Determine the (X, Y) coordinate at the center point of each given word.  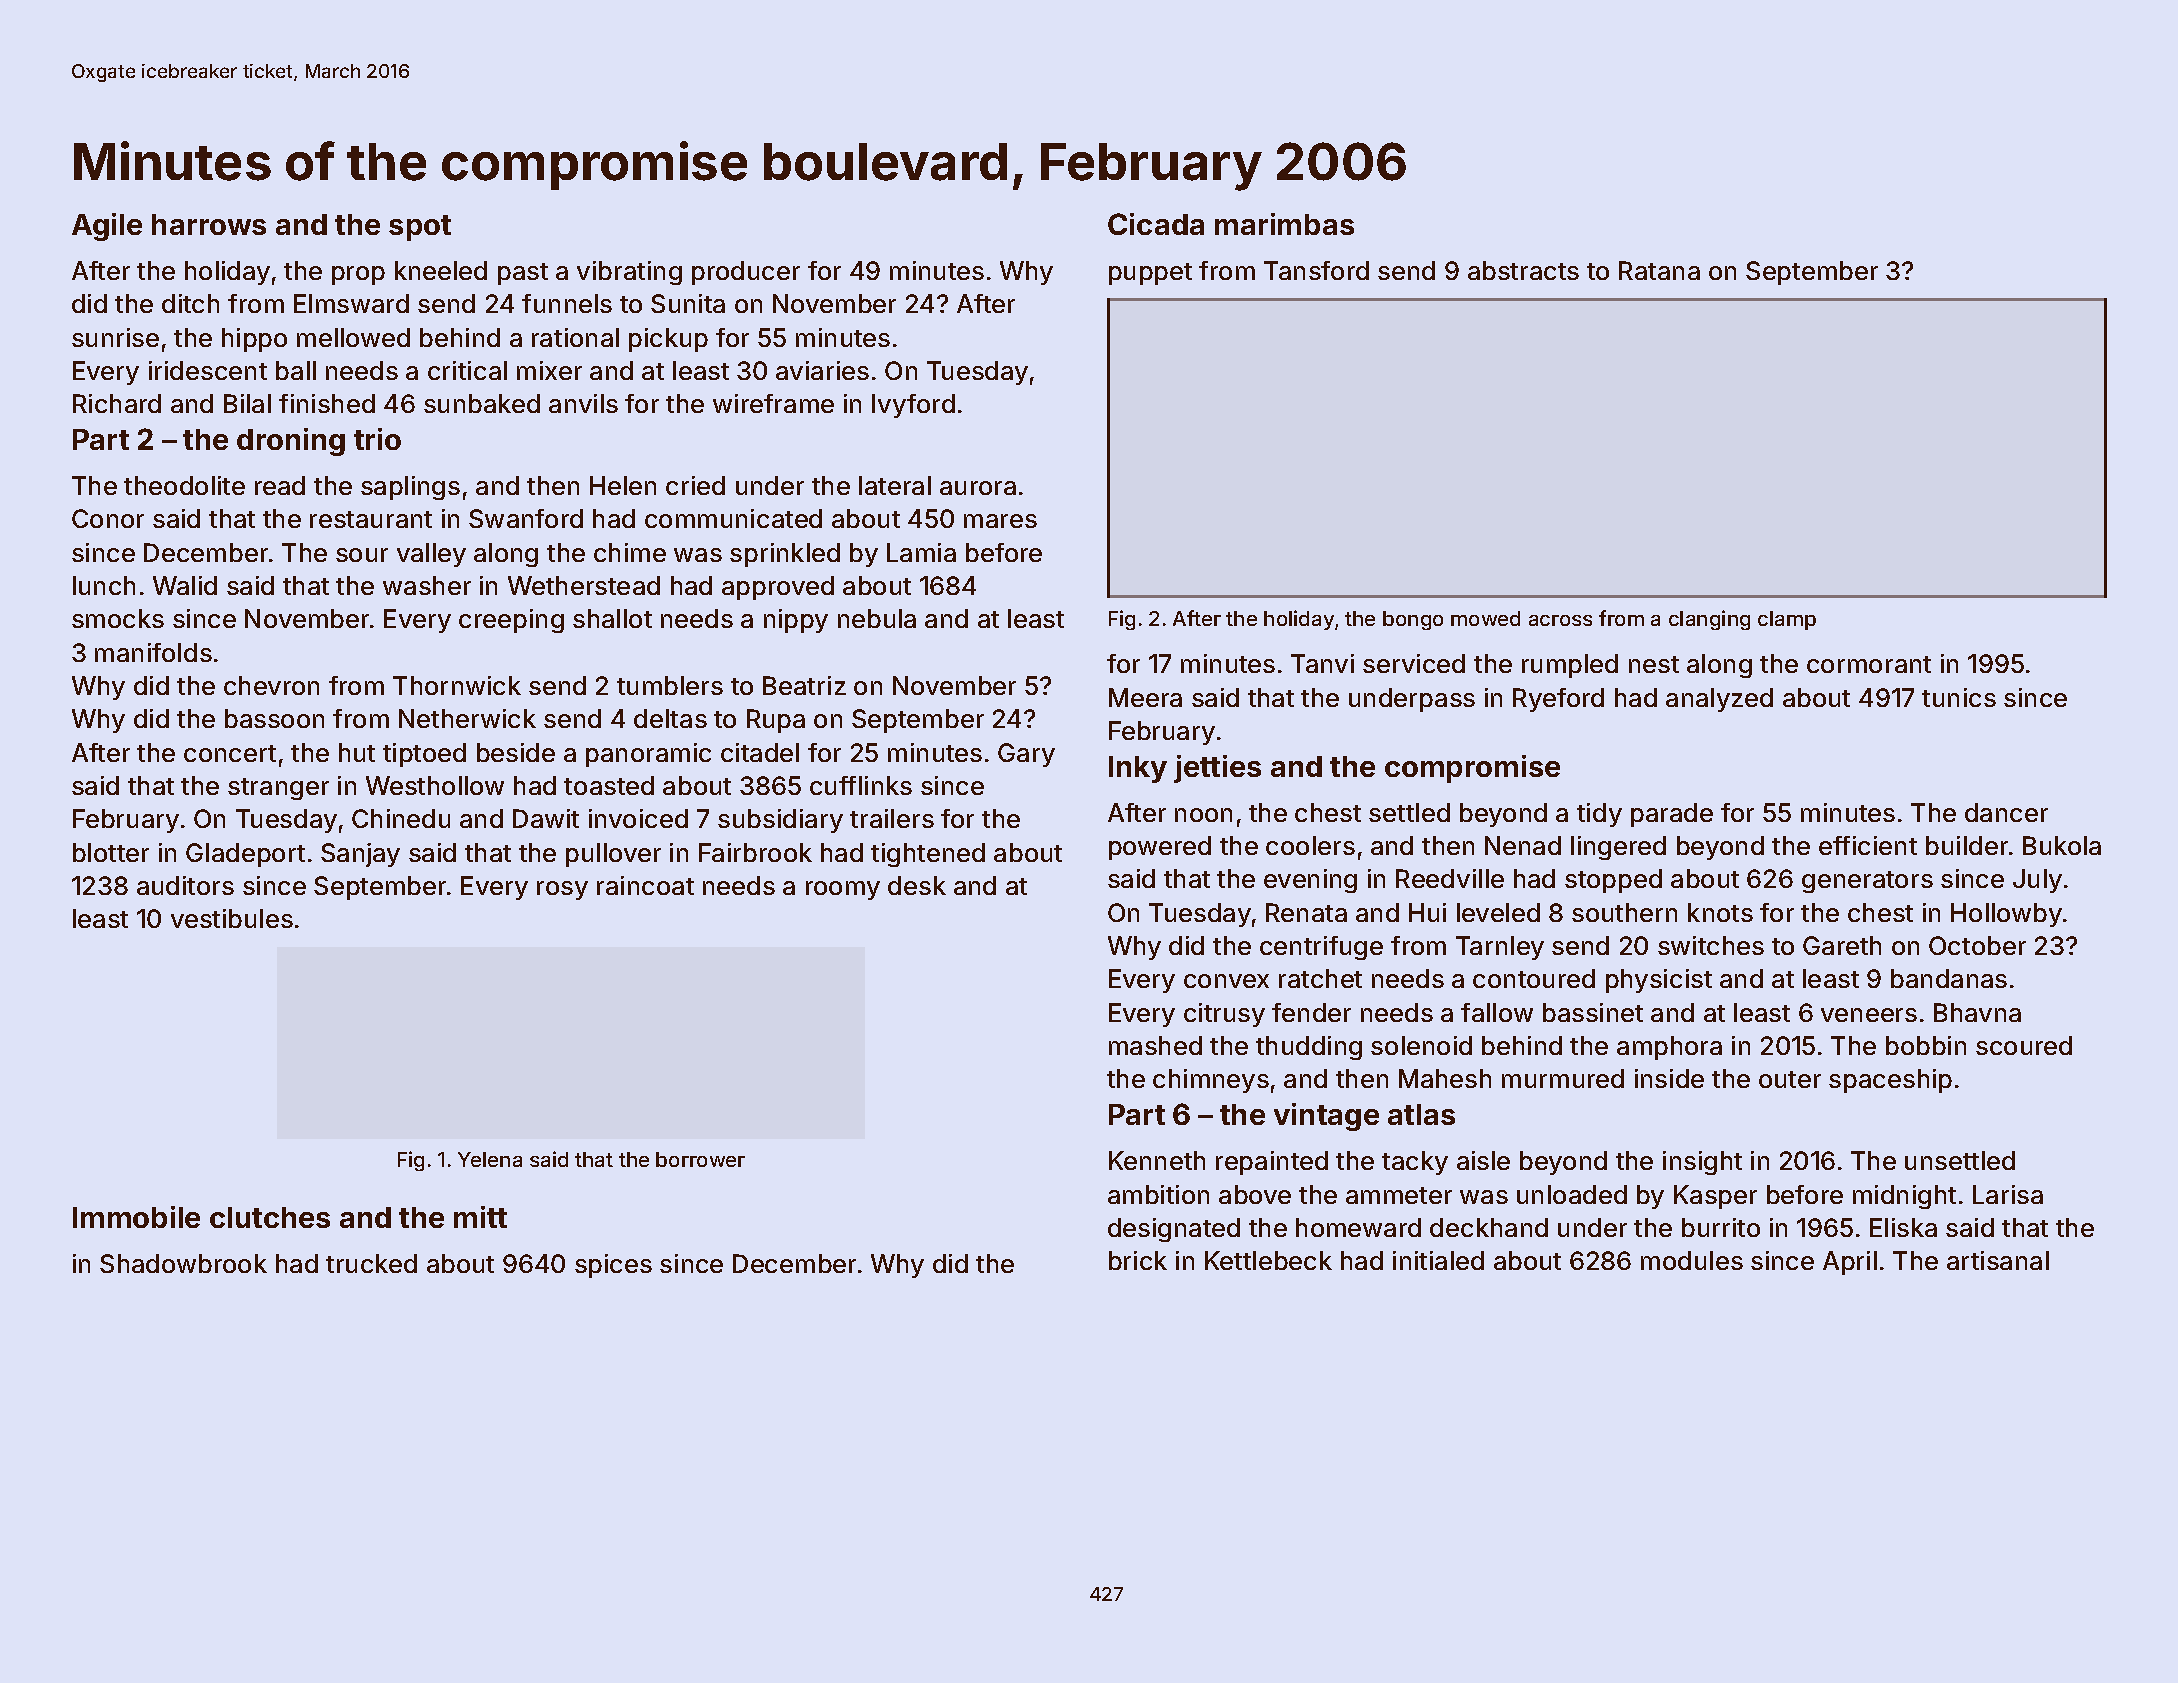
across (1560, 620)
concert (230, 753)
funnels (567, 303)
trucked (371, 1263)
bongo (1413, 620)
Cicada (1156, 224)
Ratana (1659, 270)
